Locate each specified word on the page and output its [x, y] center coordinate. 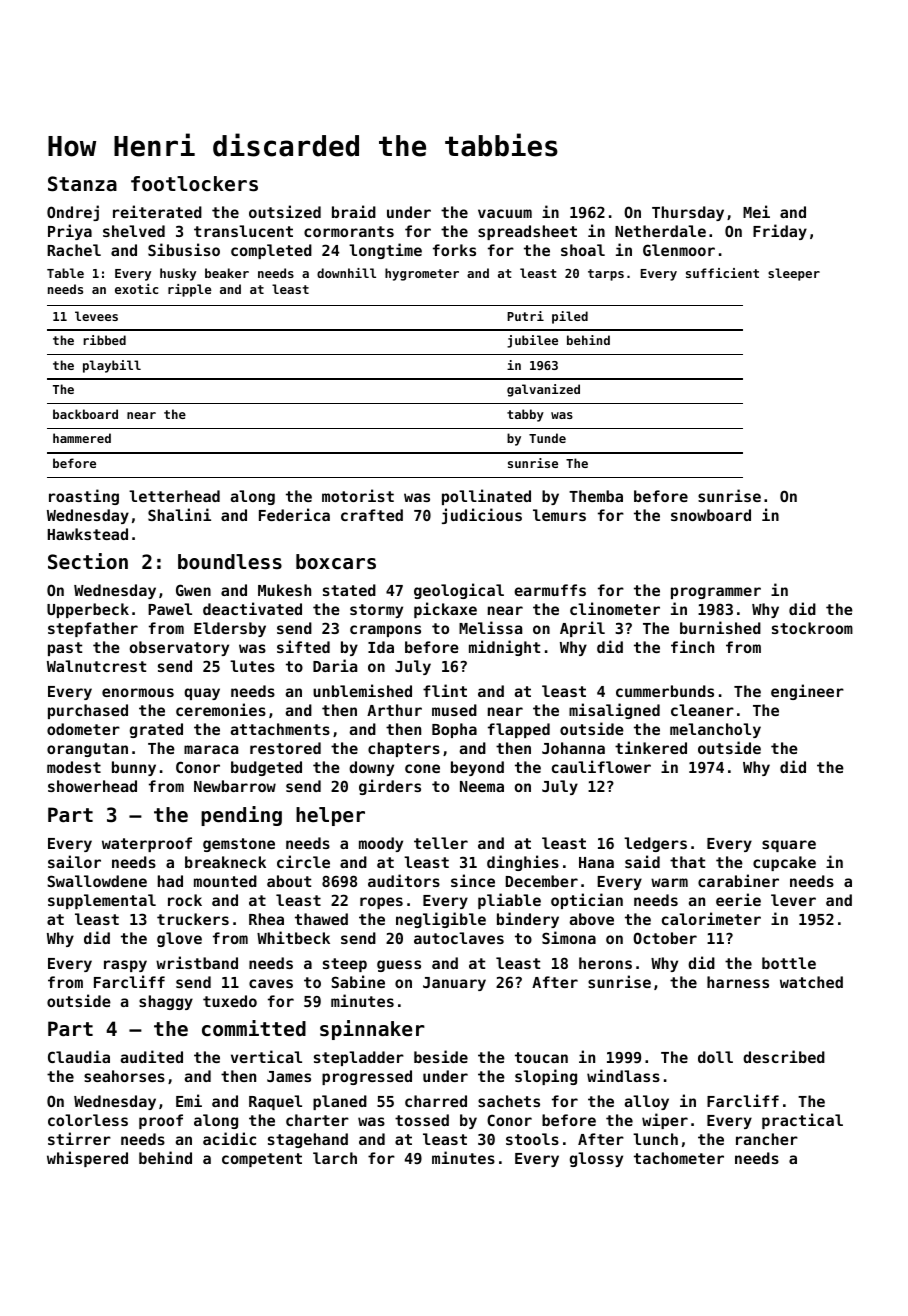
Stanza [82, 184]
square [789, 846]
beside [441, 1056]
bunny [134, 768]
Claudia [79, 1056]
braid [354, 211]
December [542, 881]
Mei [756, 211]
